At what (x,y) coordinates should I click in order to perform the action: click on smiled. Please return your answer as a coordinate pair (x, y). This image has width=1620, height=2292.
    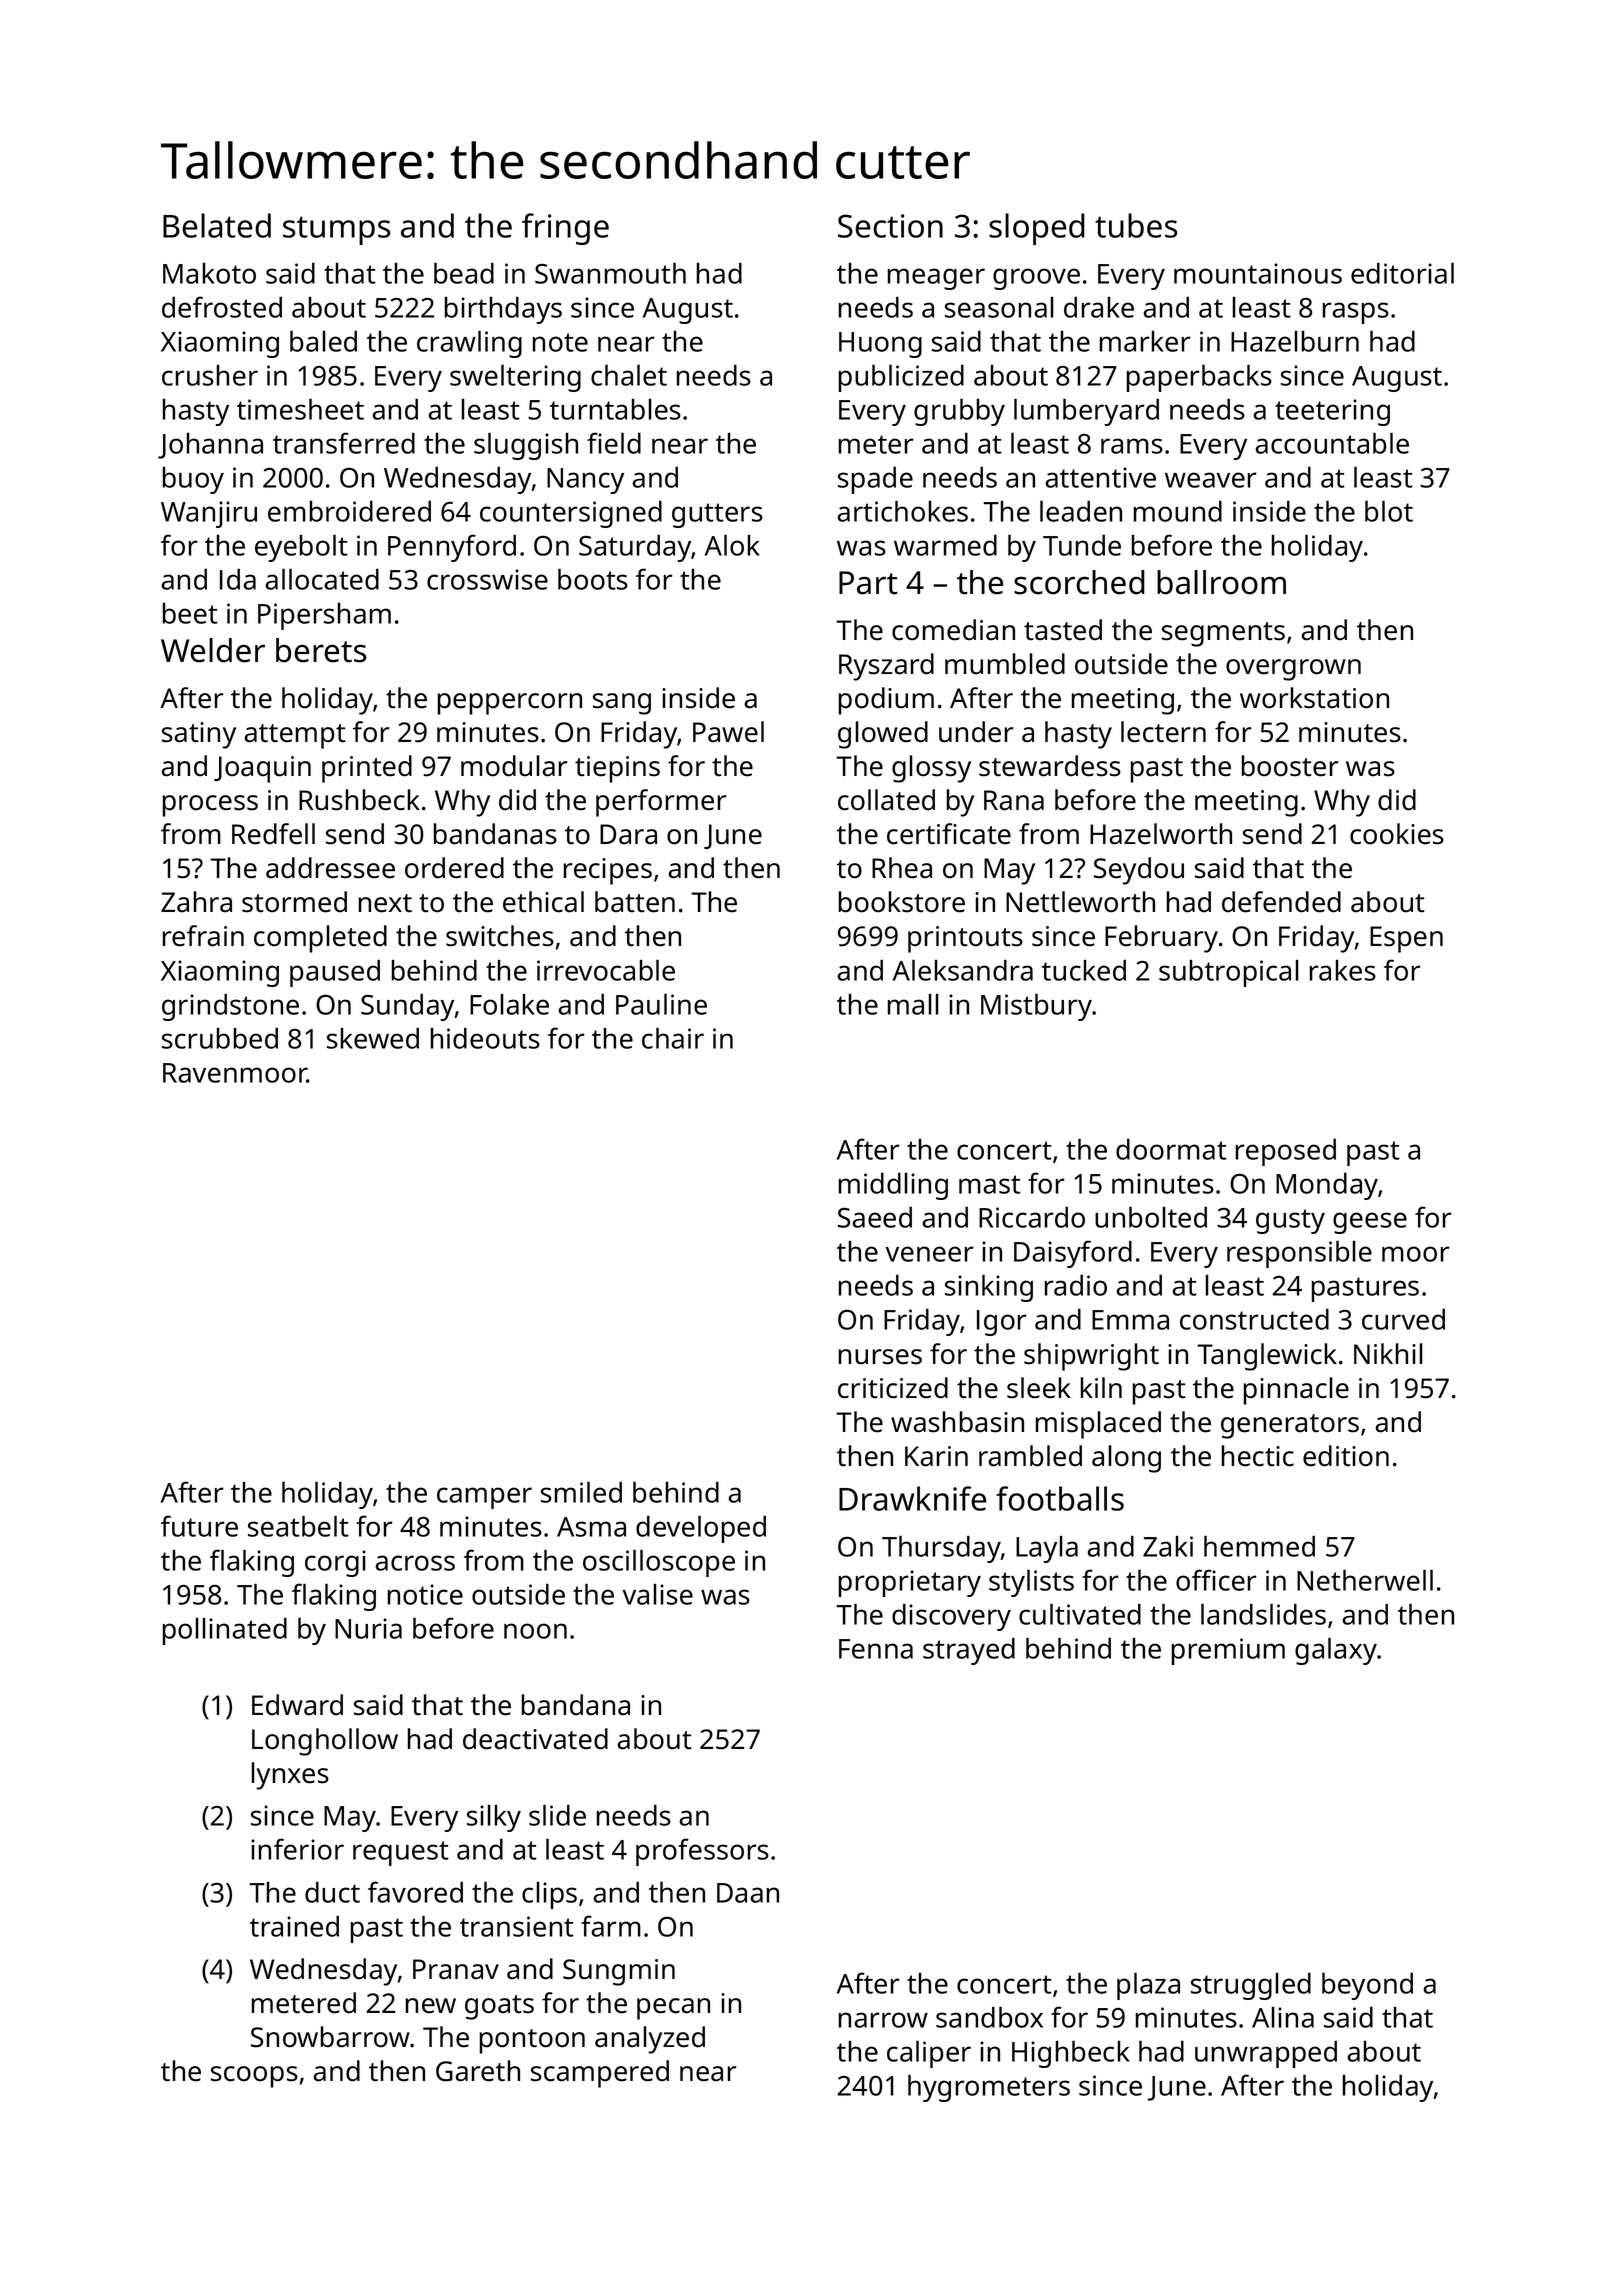
    Looking at the image, I should click on (581, 1492).
